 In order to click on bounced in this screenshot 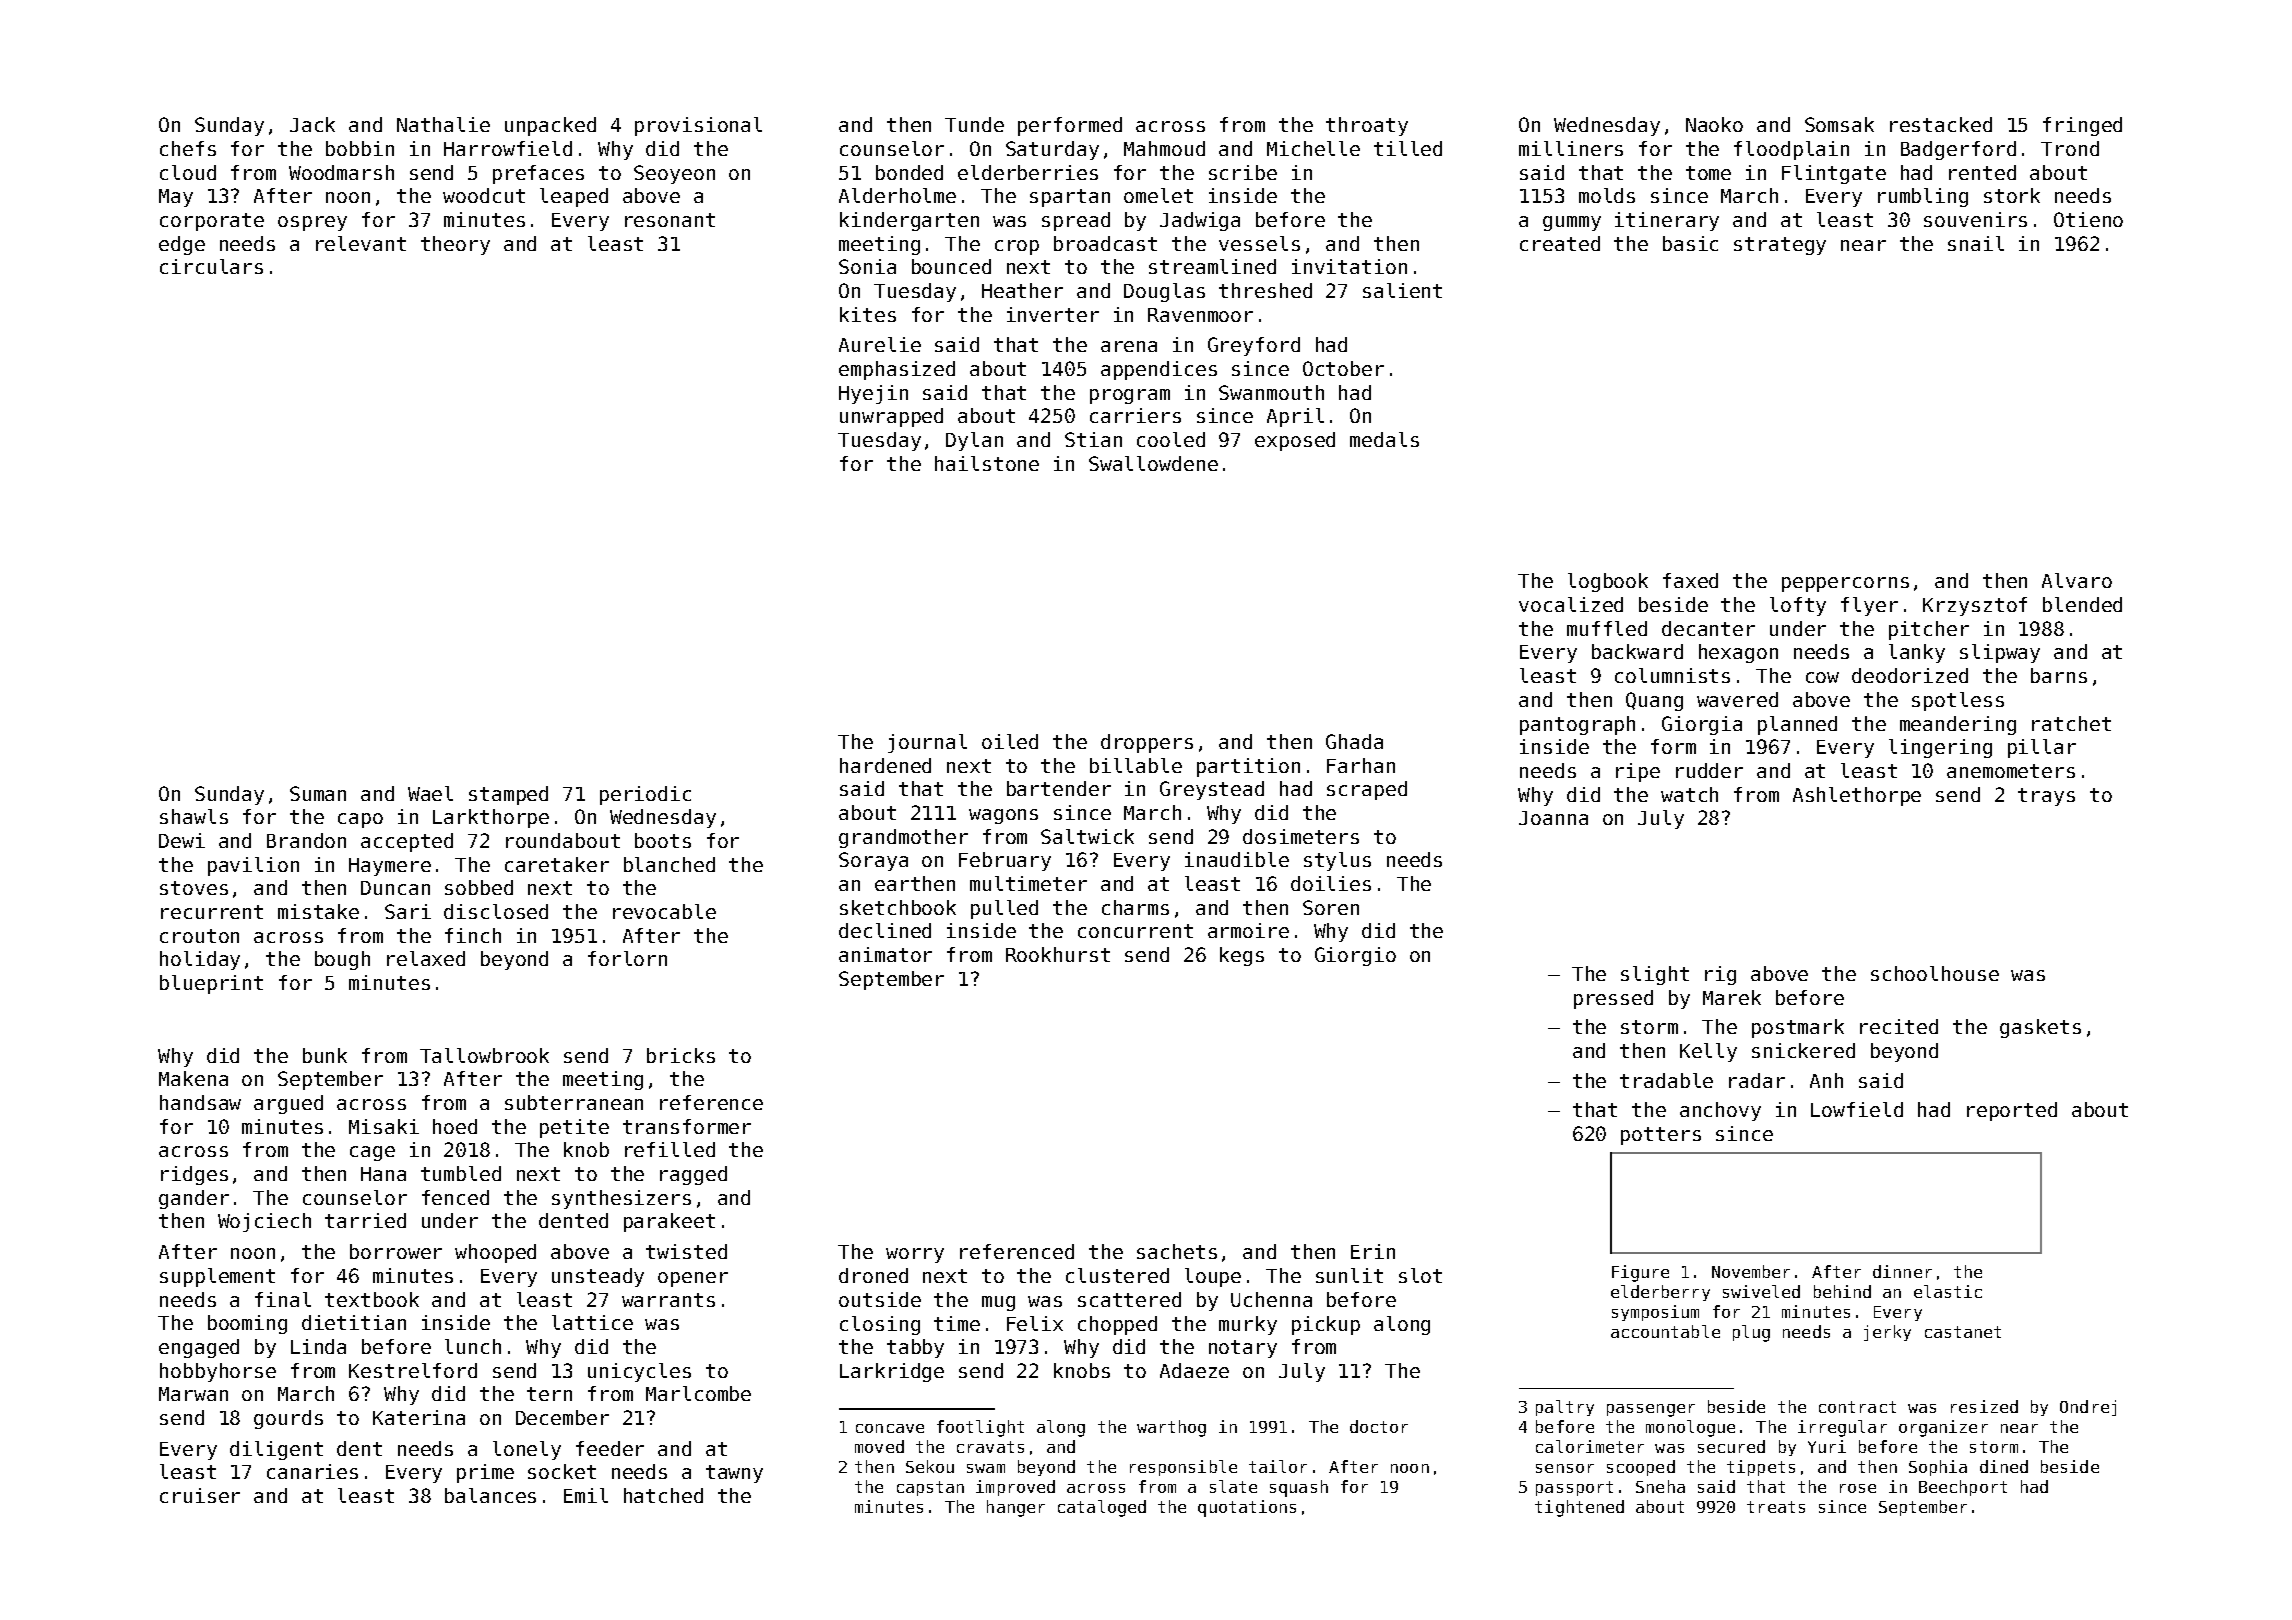, I will do `click(951, 266)`.
